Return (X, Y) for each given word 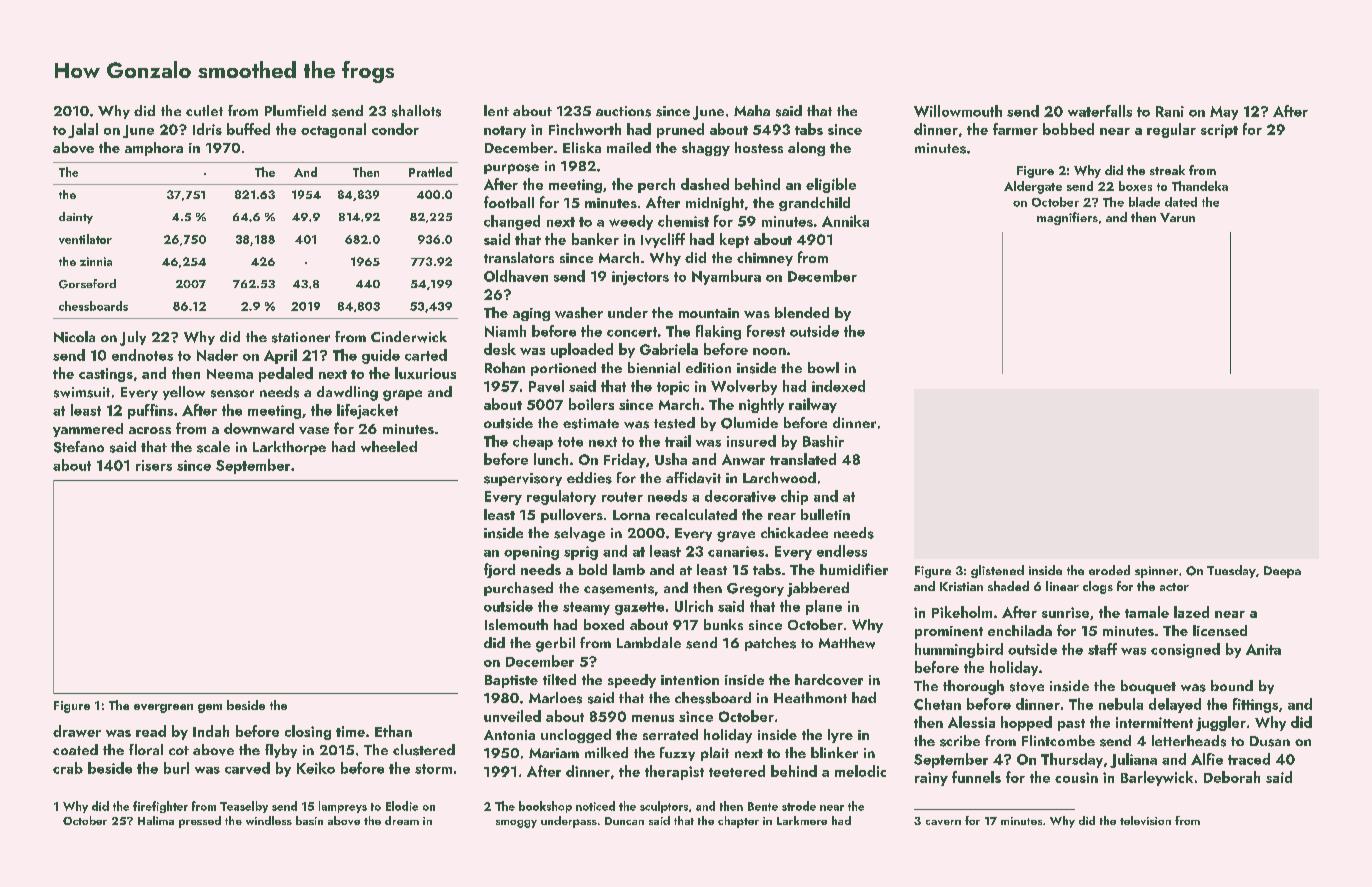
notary (505, 132)
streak (1167, 170)
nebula (1121, 704)
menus (653, 718)
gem (210, 708)
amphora (154, 149)
